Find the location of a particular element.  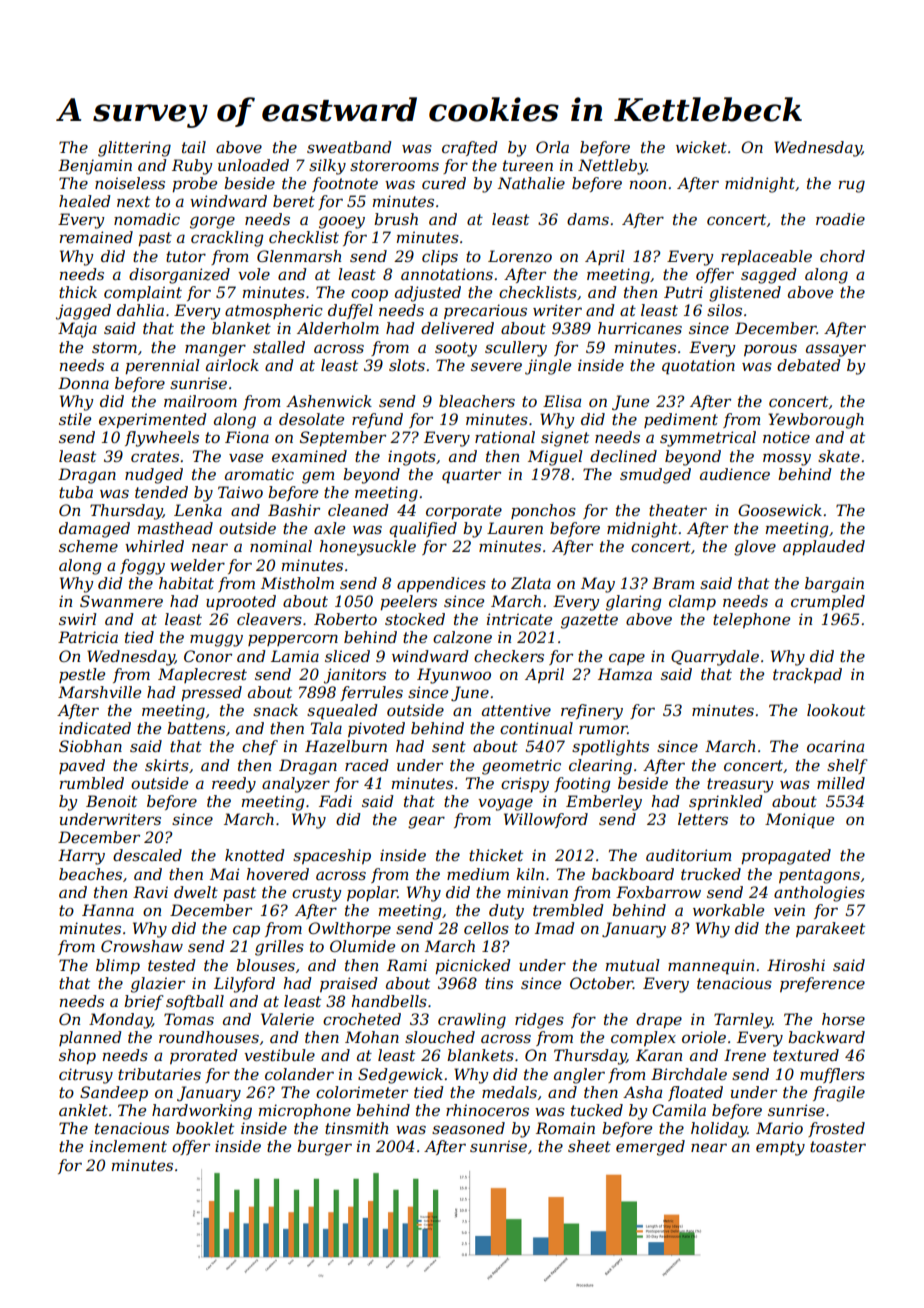

booklet is located at coordinates (205, 1128).
